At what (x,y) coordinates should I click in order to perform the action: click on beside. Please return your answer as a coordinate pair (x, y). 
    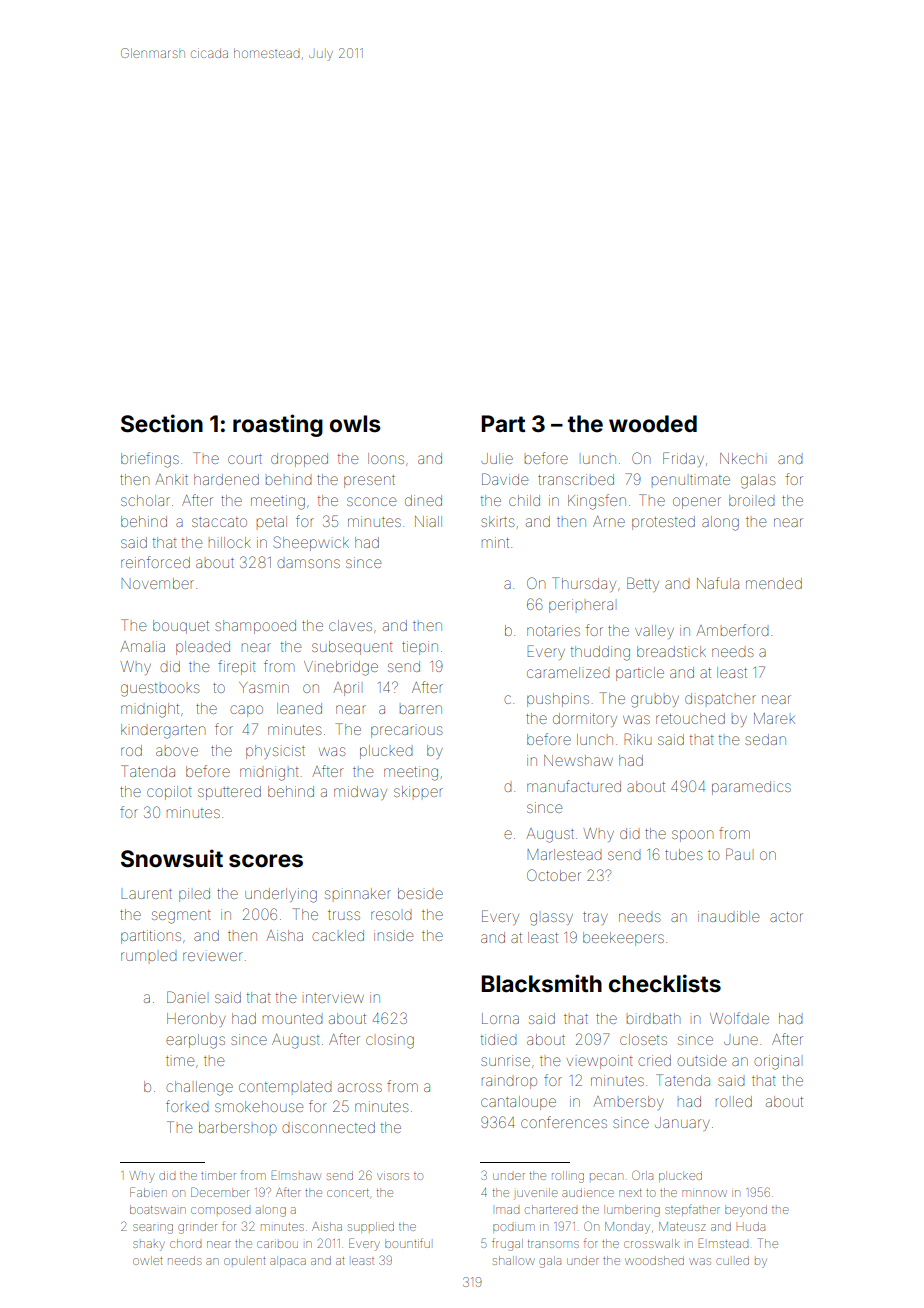
    Looking at the image, I should click on (420, 893).
